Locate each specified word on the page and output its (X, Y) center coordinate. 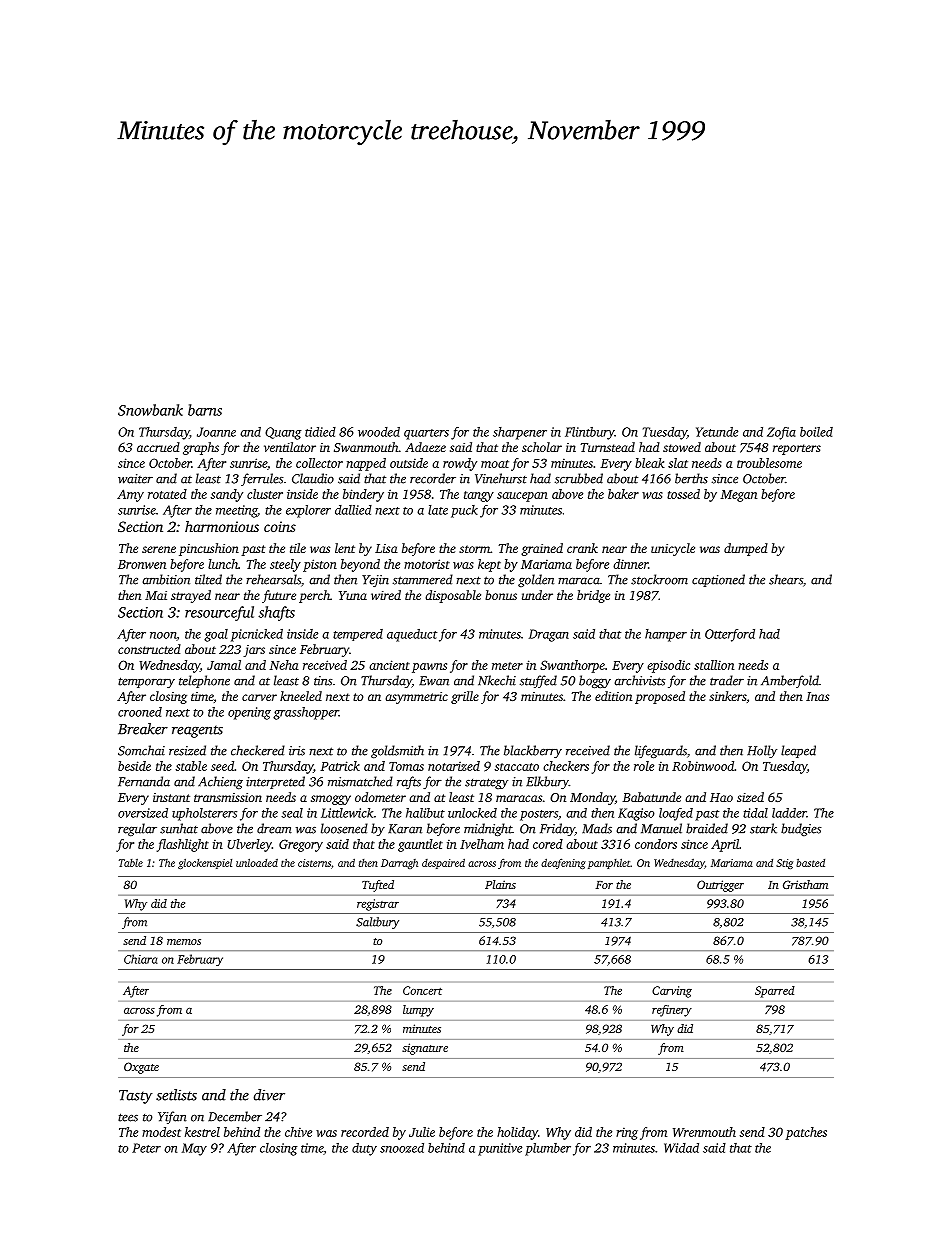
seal (292, 813)
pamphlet (609, 863)
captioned (718, 580)
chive (298, 1132)
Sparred (775, 992)
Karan (405, 829)
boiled (816, 432)
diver (269, 1095)
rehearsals (273, 579)
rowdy (460, 464)
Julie (422, 1132)
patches (806, 1133)
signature (425, 1049)
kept (489, 565)
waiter (135, 479)
